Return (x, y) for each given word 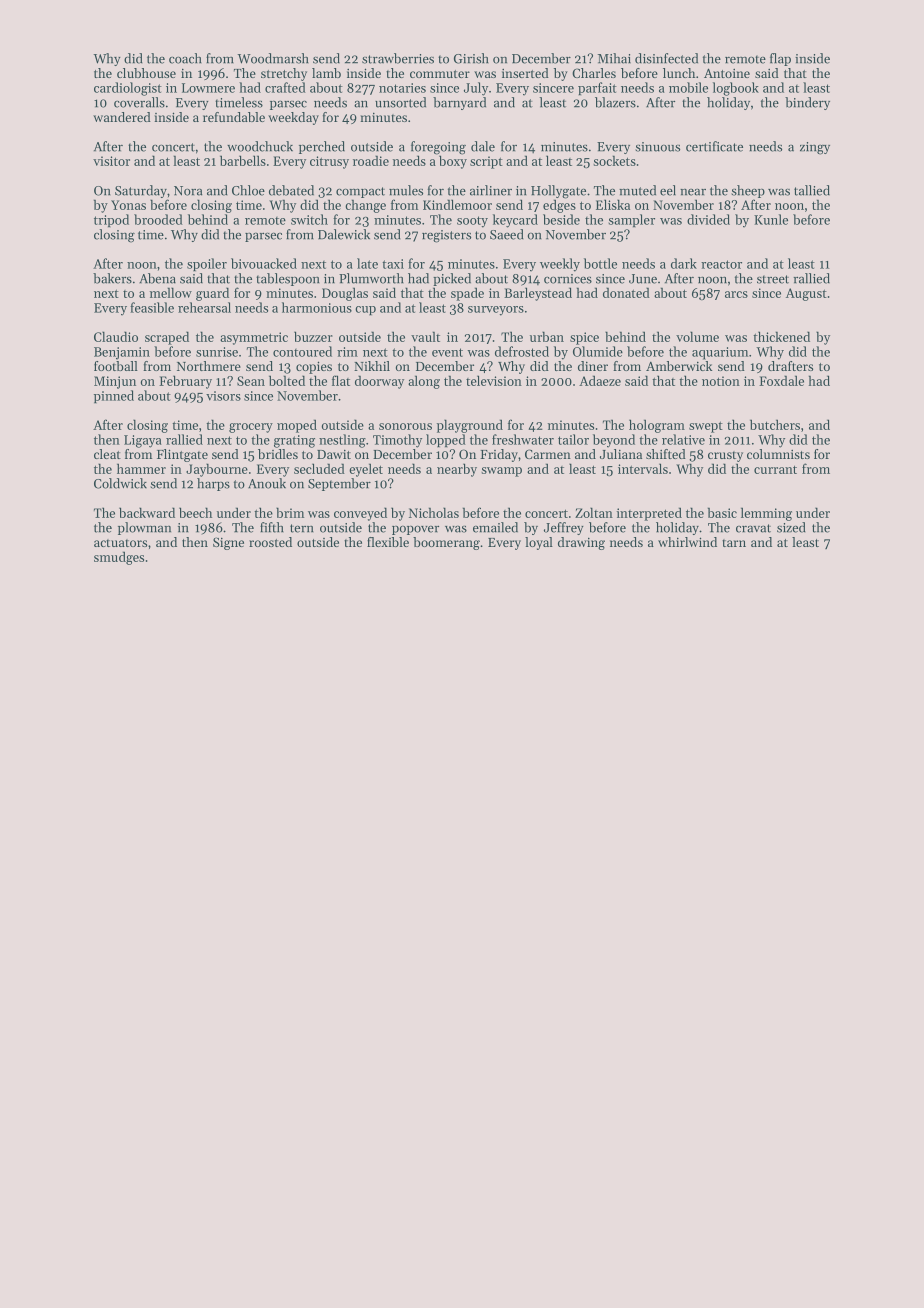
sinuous (657, 147)
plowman (144, 528)
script (486, 162)
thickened (781, 336)
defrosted (522, 351)
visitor (111, 161)
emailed (495, 527)
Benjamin (122, 353)
